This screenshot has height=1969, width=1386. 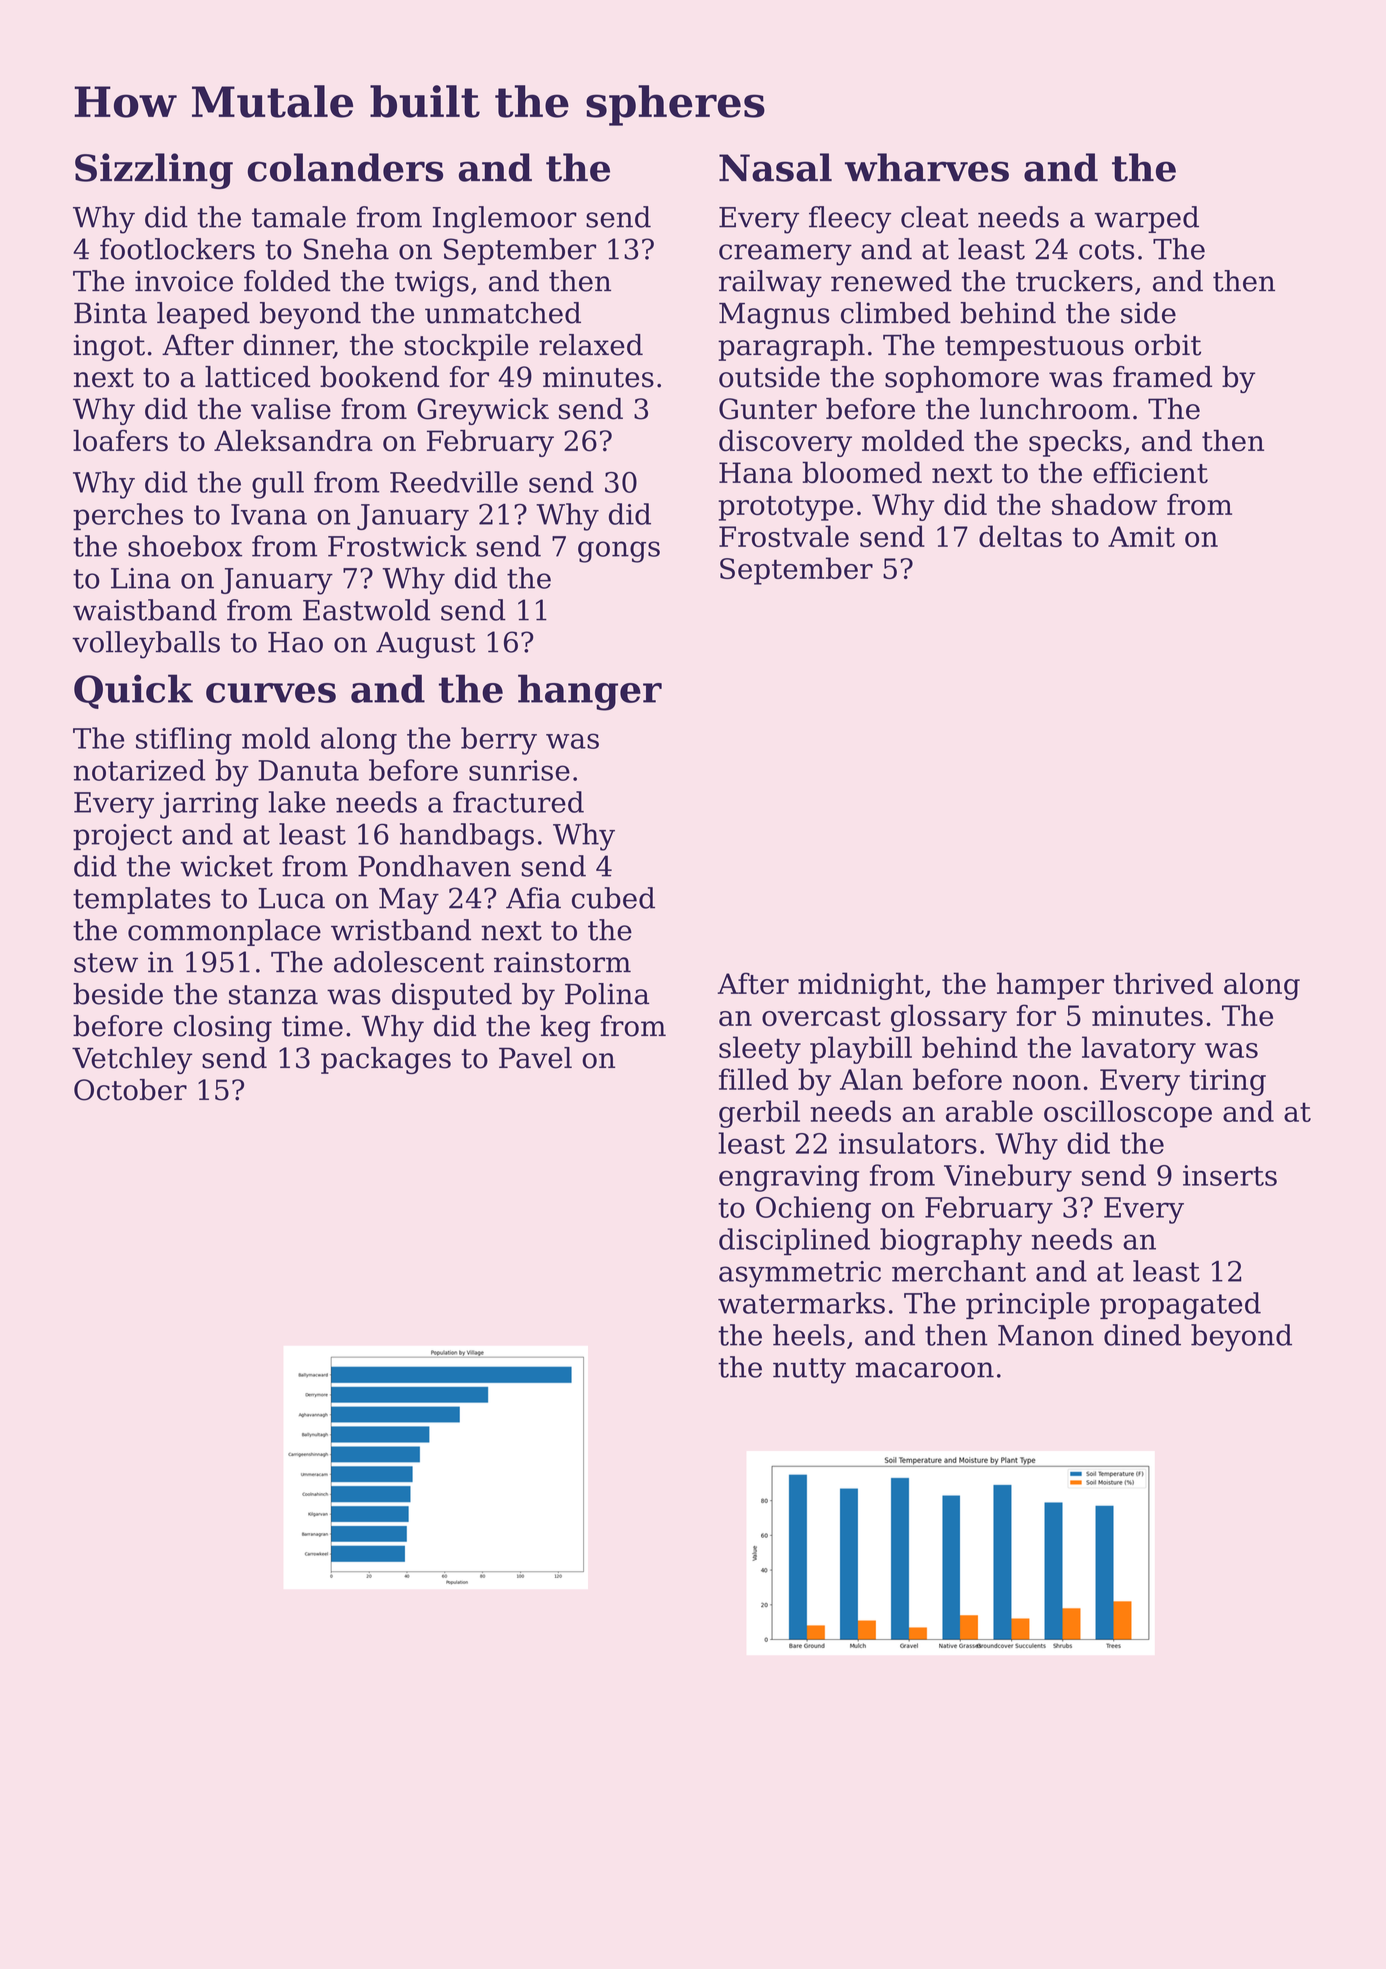 What do you see at coordinates (1150, 472) in the screenshot?
I see `efficient` at bounding box center [1150, 472].
